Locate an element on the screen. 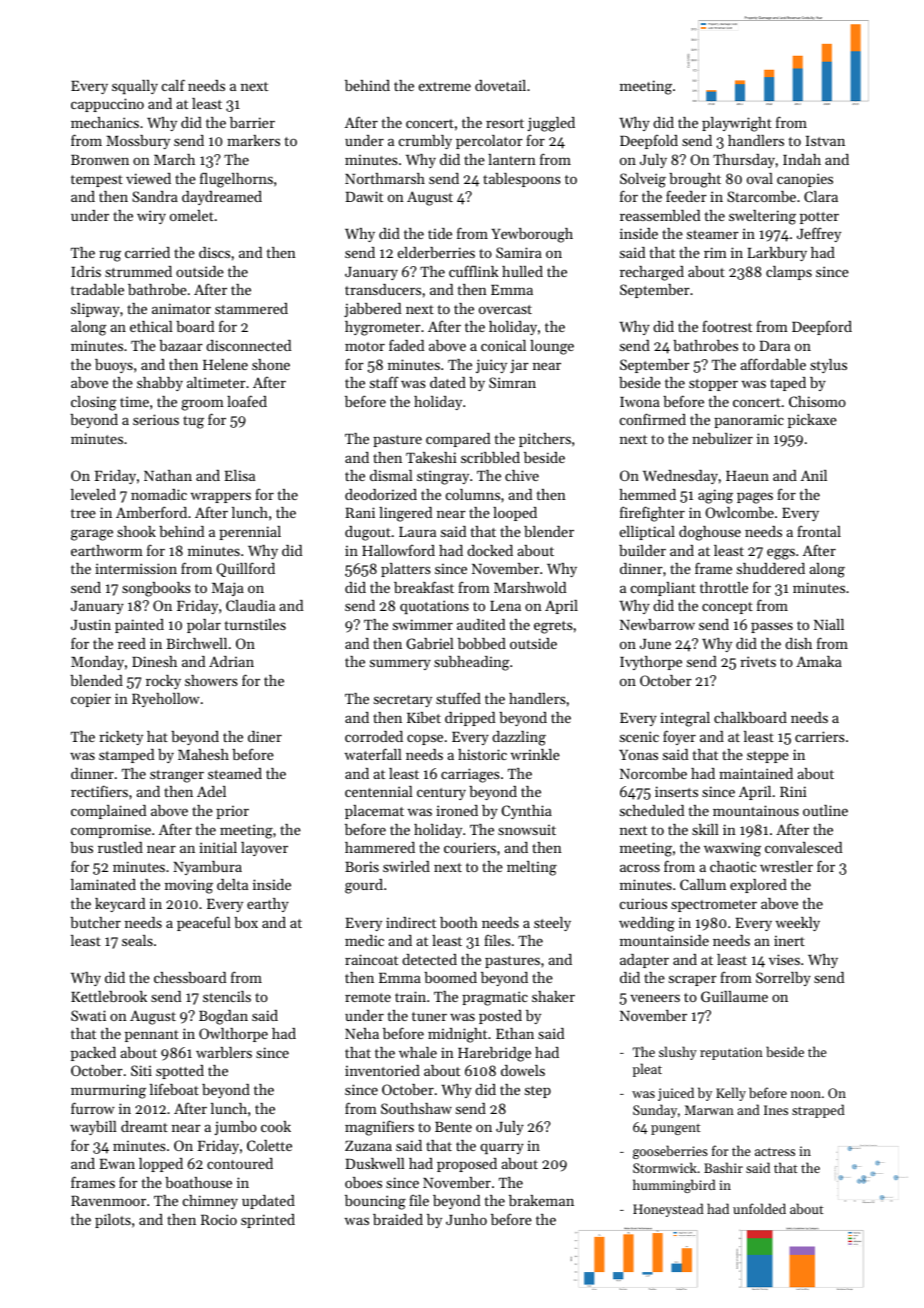 The width and height of the screenshot is (924, 1308). Gabriel is located at coordinates (430, 643).
